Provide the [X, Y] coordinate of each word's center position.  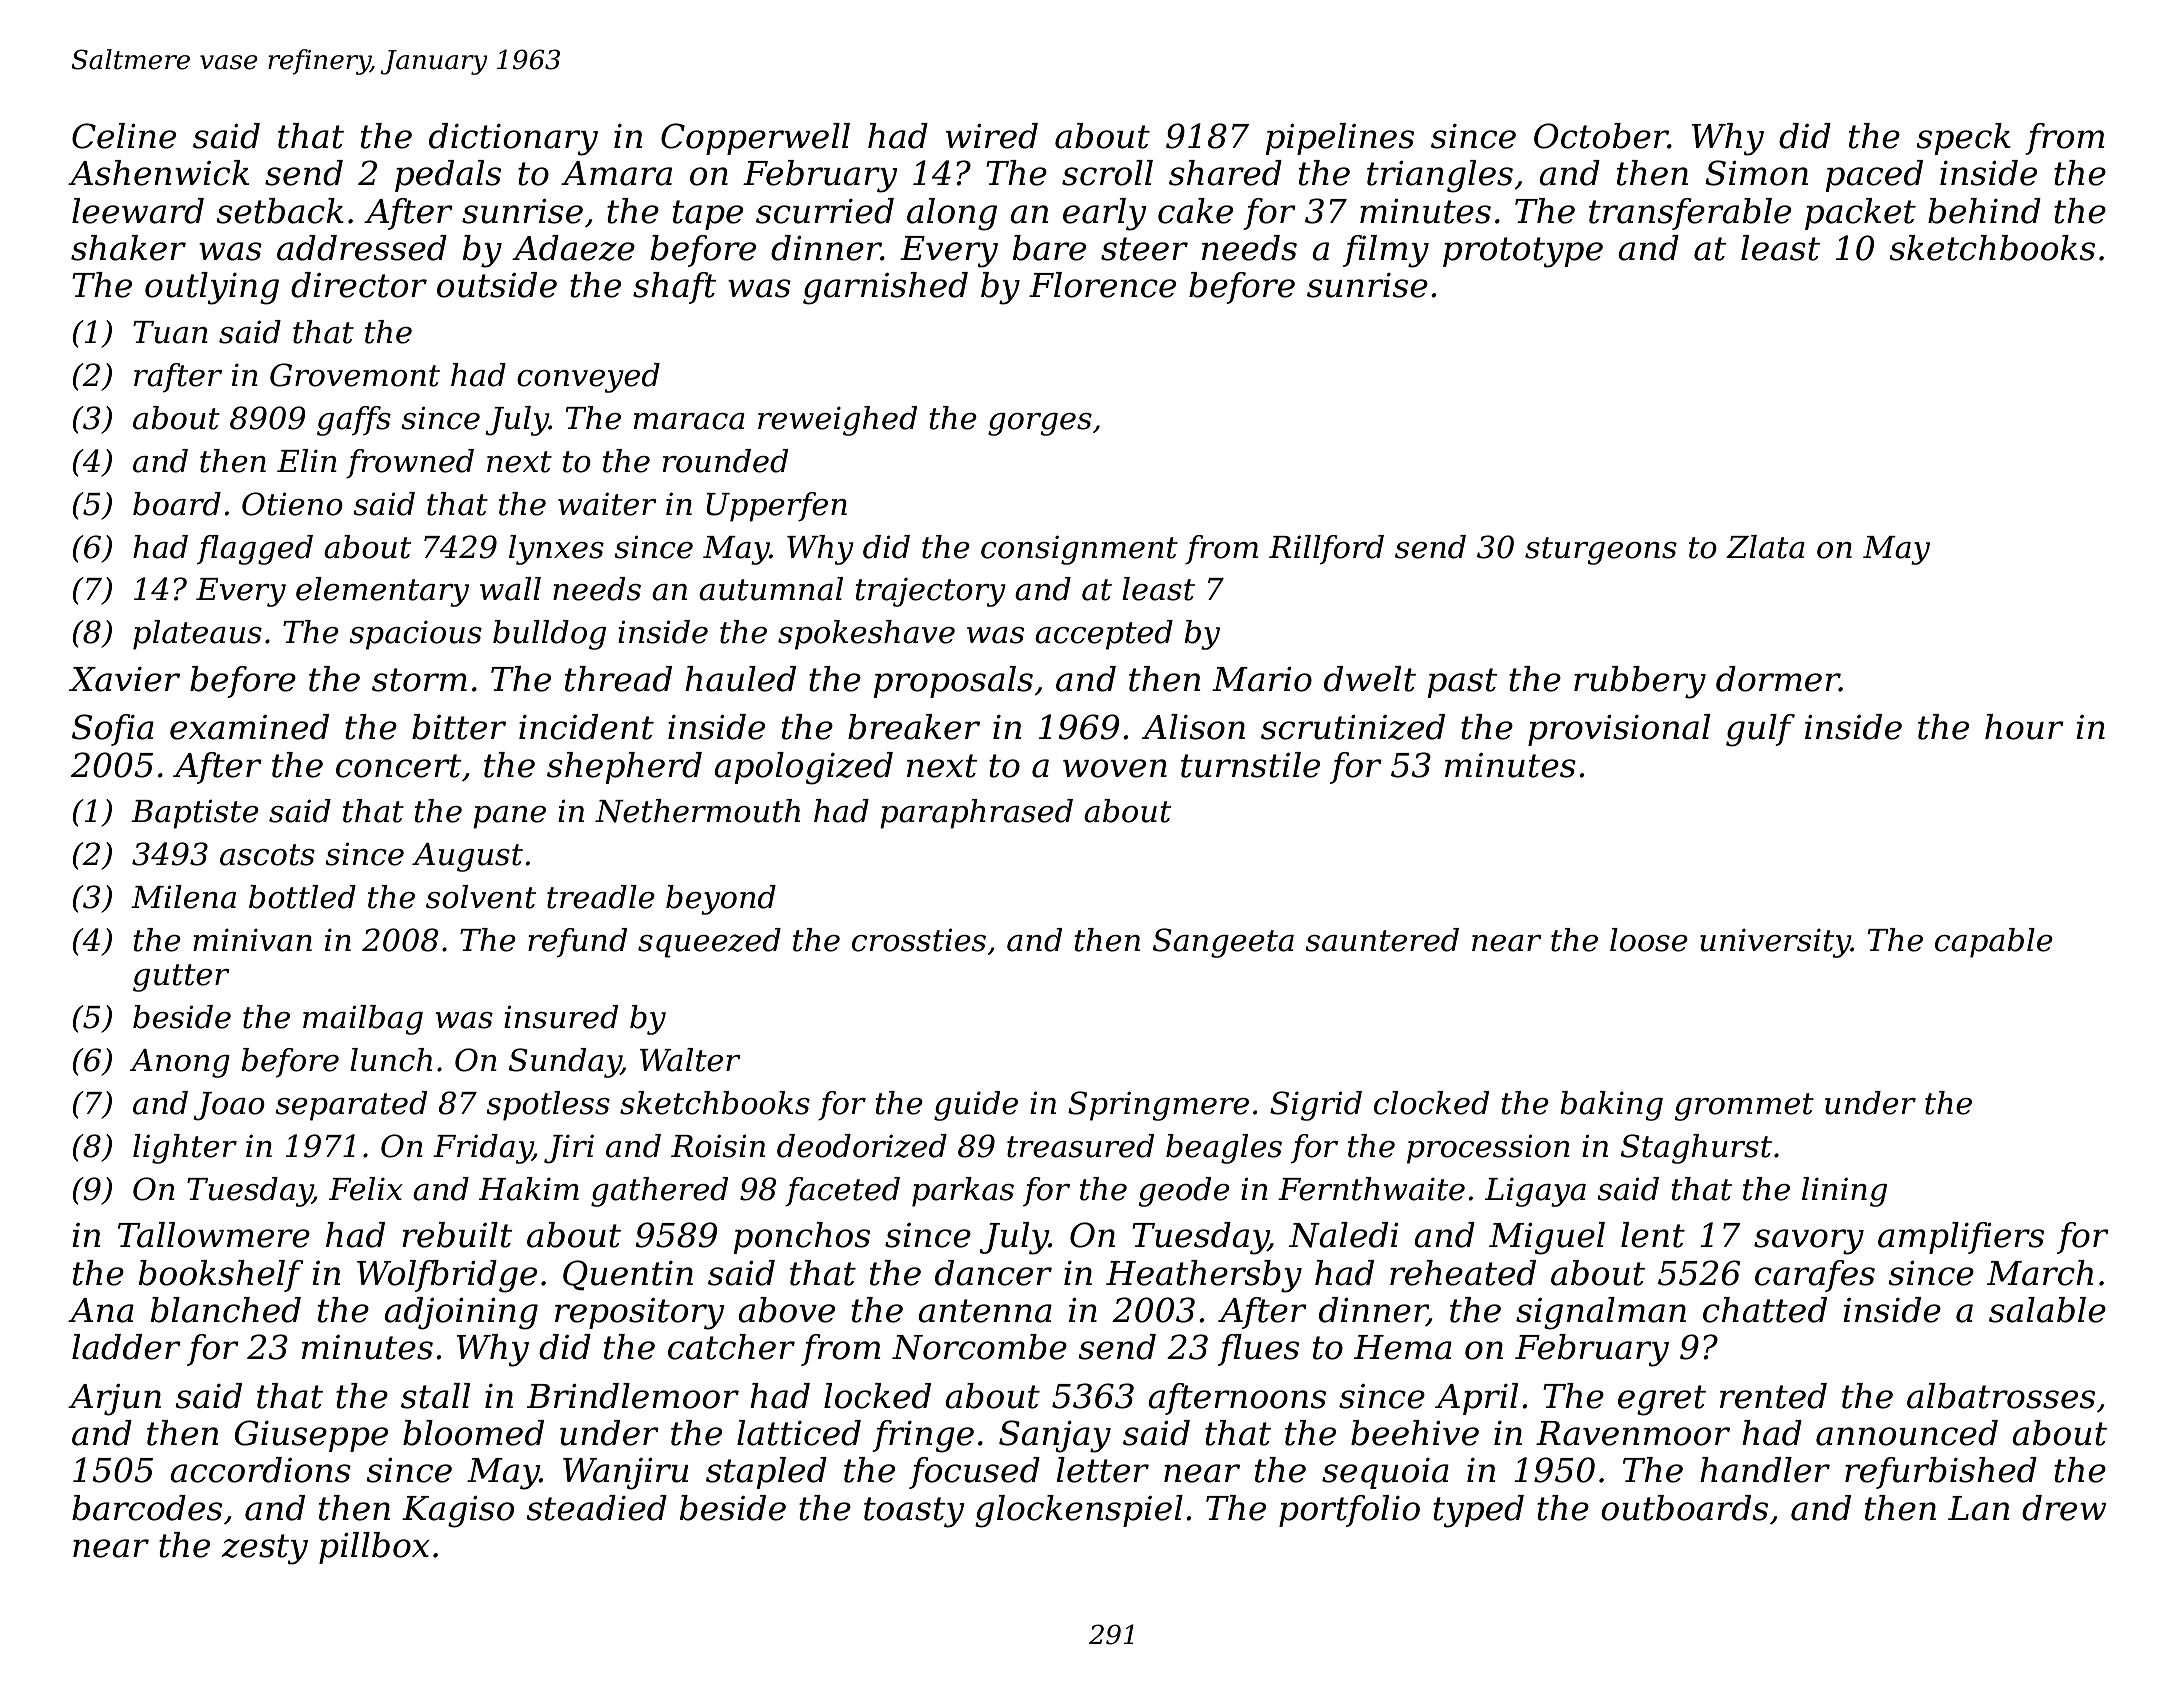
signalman [1601, 1313]
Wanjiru [625, 1474]
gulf [1760, 730]
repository [640, 1314]
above [786, 1310]
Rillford [1326, 550]
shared [1225, 173]
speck [1963, 139]
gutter [181, 978]
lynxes [556, 550]
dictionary [513, 139]
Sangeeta [1223, 943]
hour [2024, 727]
